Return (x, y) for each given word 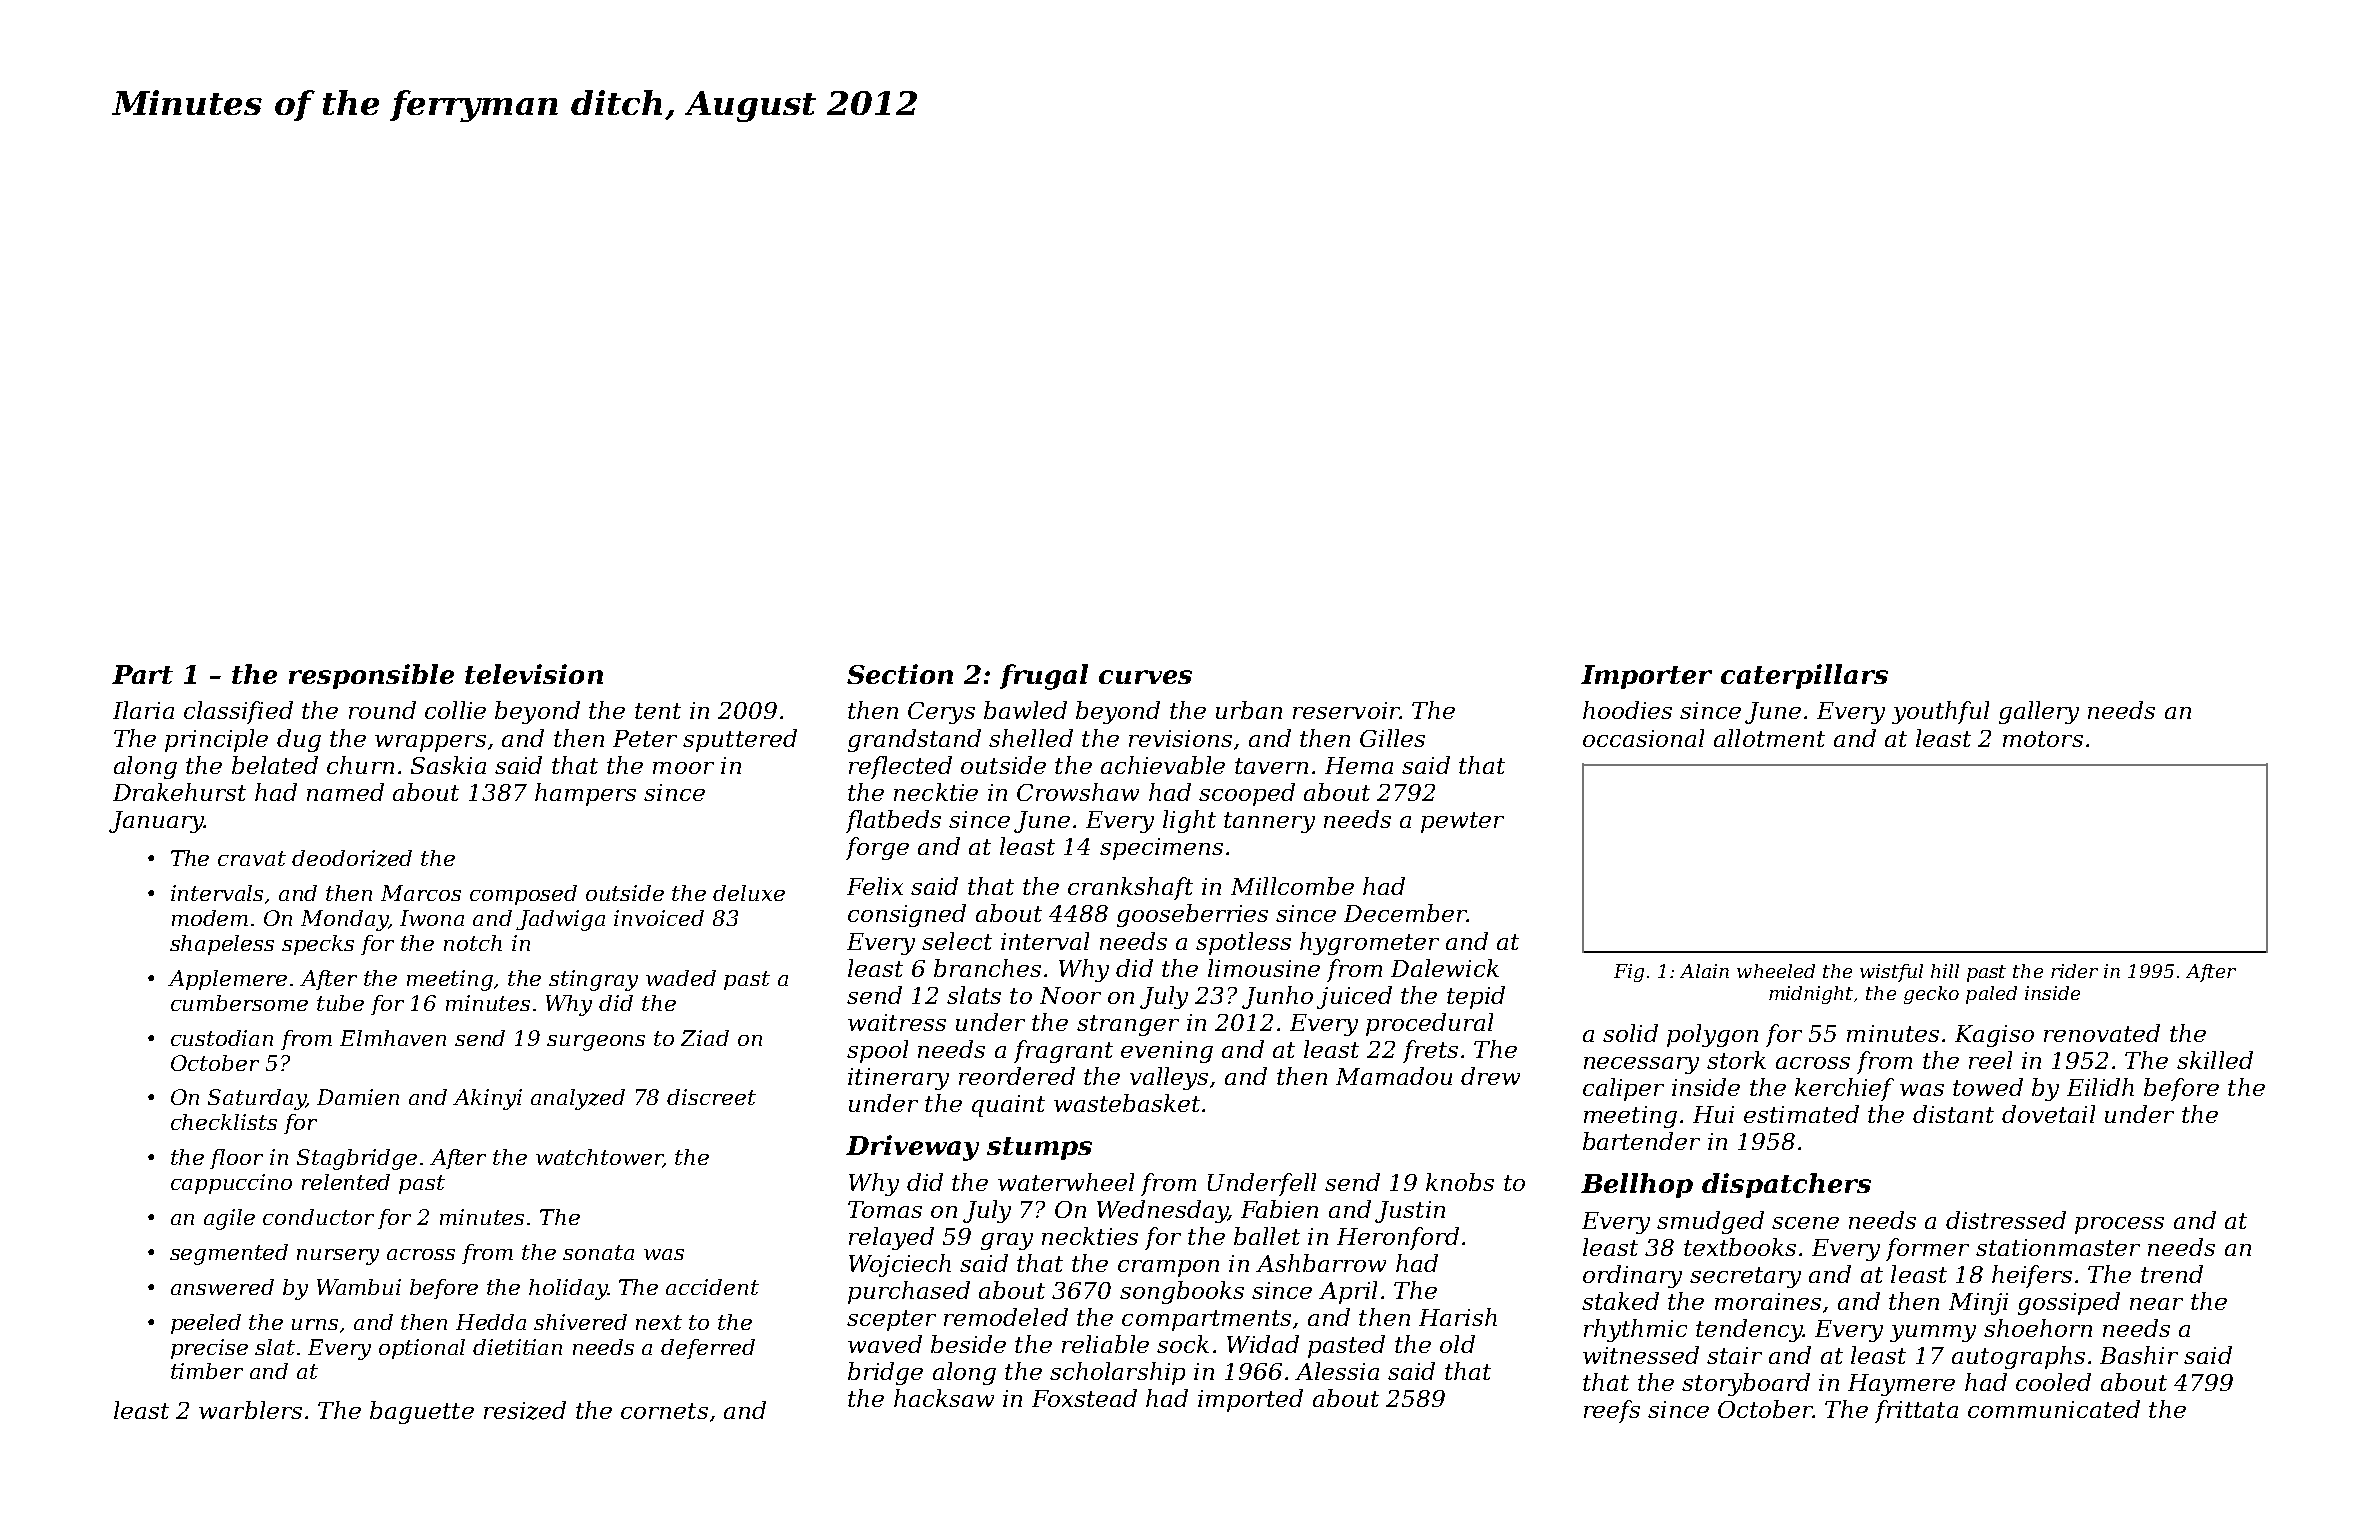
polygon (1712, 1035)
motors (2043, 739)
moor (683, 768)
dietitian (517, 1347)
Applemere (227, 980)
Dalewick (1445, 968)
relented (346, 1182)
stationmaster (2058, 1247)
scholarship (1117, 1373)
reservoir (1346, 710)
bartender (1641, 1141)
